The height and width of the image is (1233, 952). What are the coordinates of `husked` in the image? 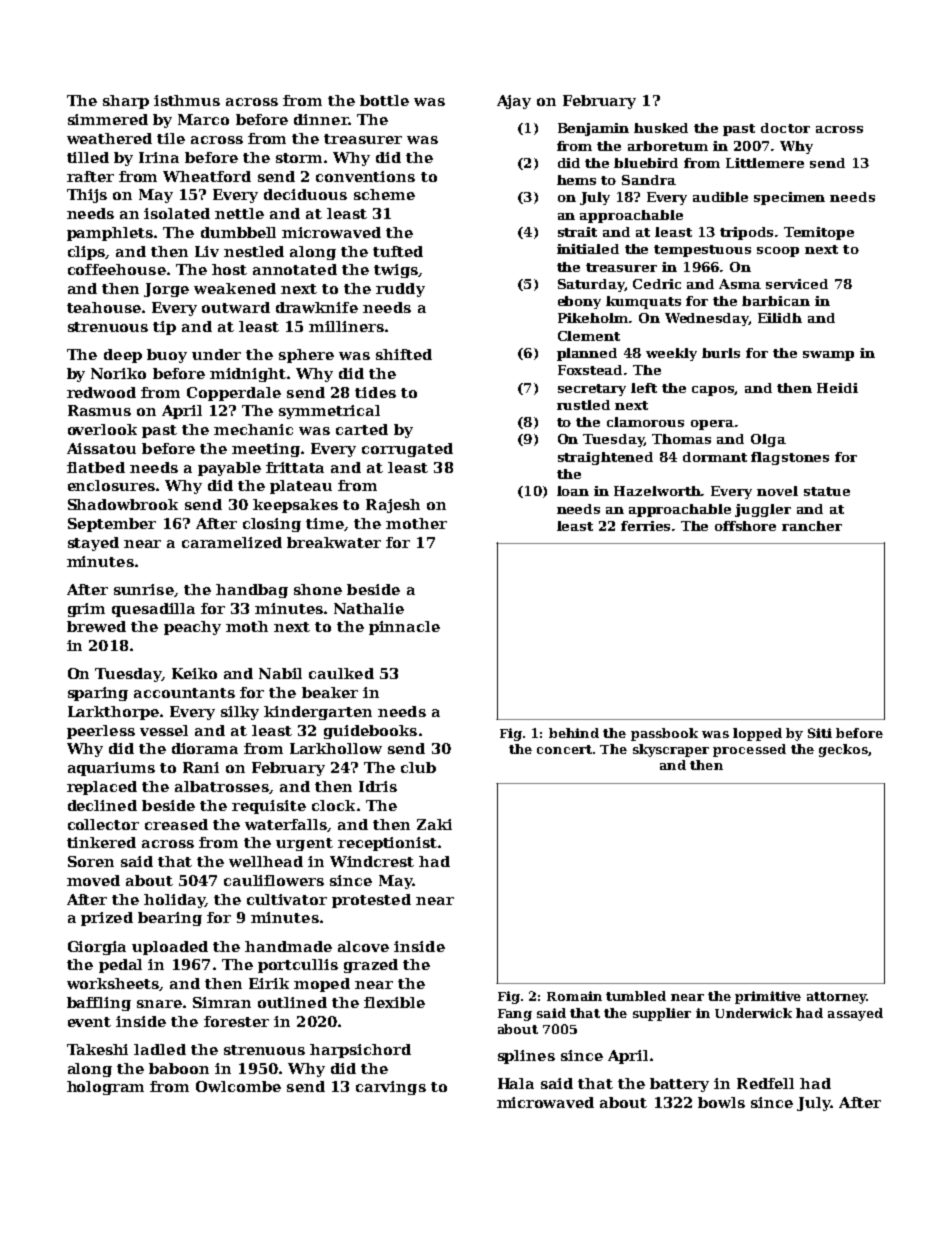 It's located at (661, 128).
